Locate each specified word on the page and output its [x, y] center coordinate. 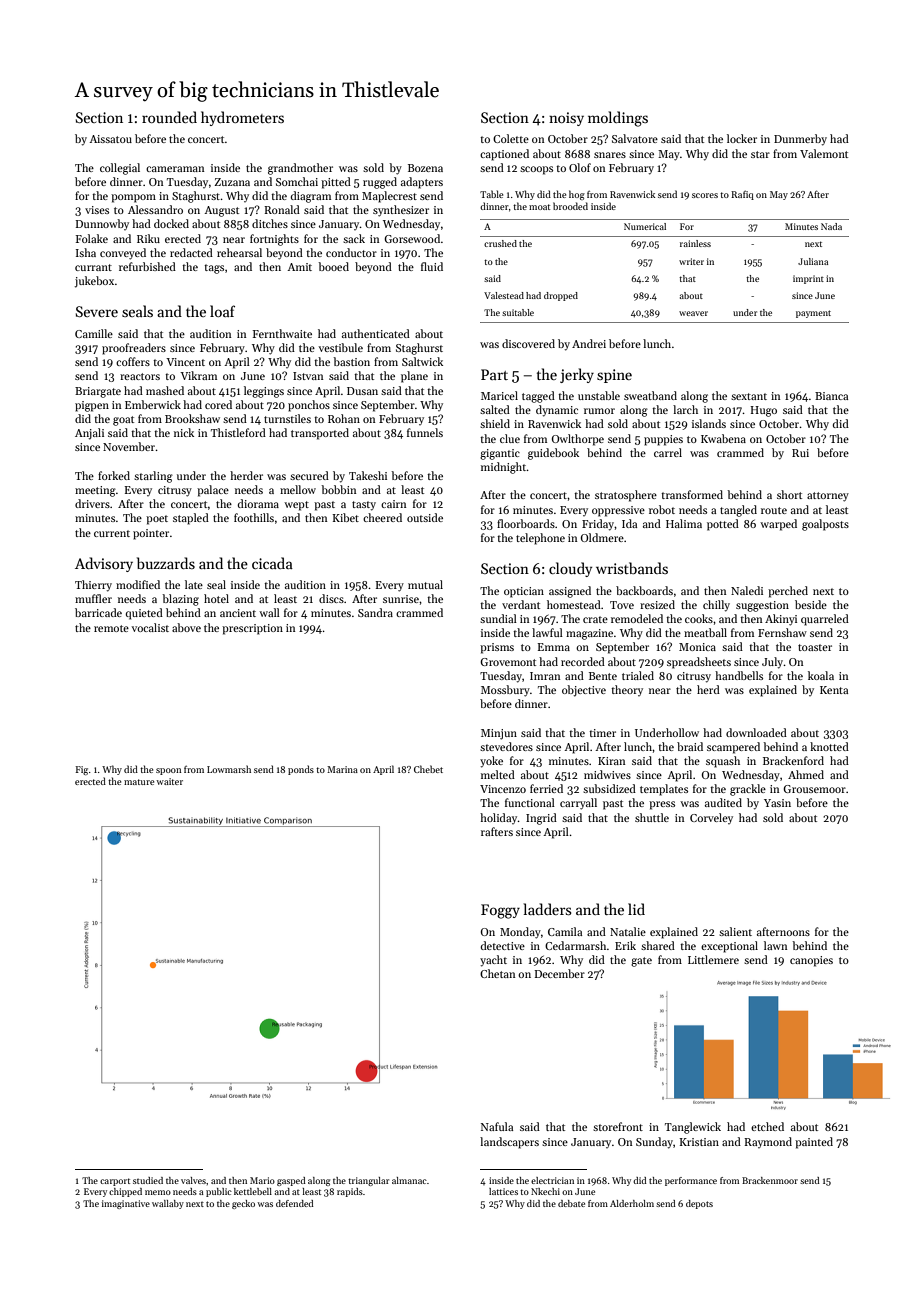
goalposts [825, 525]
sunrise [401, 599]
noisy [566, 119]
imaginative [126, 1204]
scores [705, 195]
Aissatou [110, 139]
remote [111, 628]
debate [571, 1203]
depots [699, 1204]
